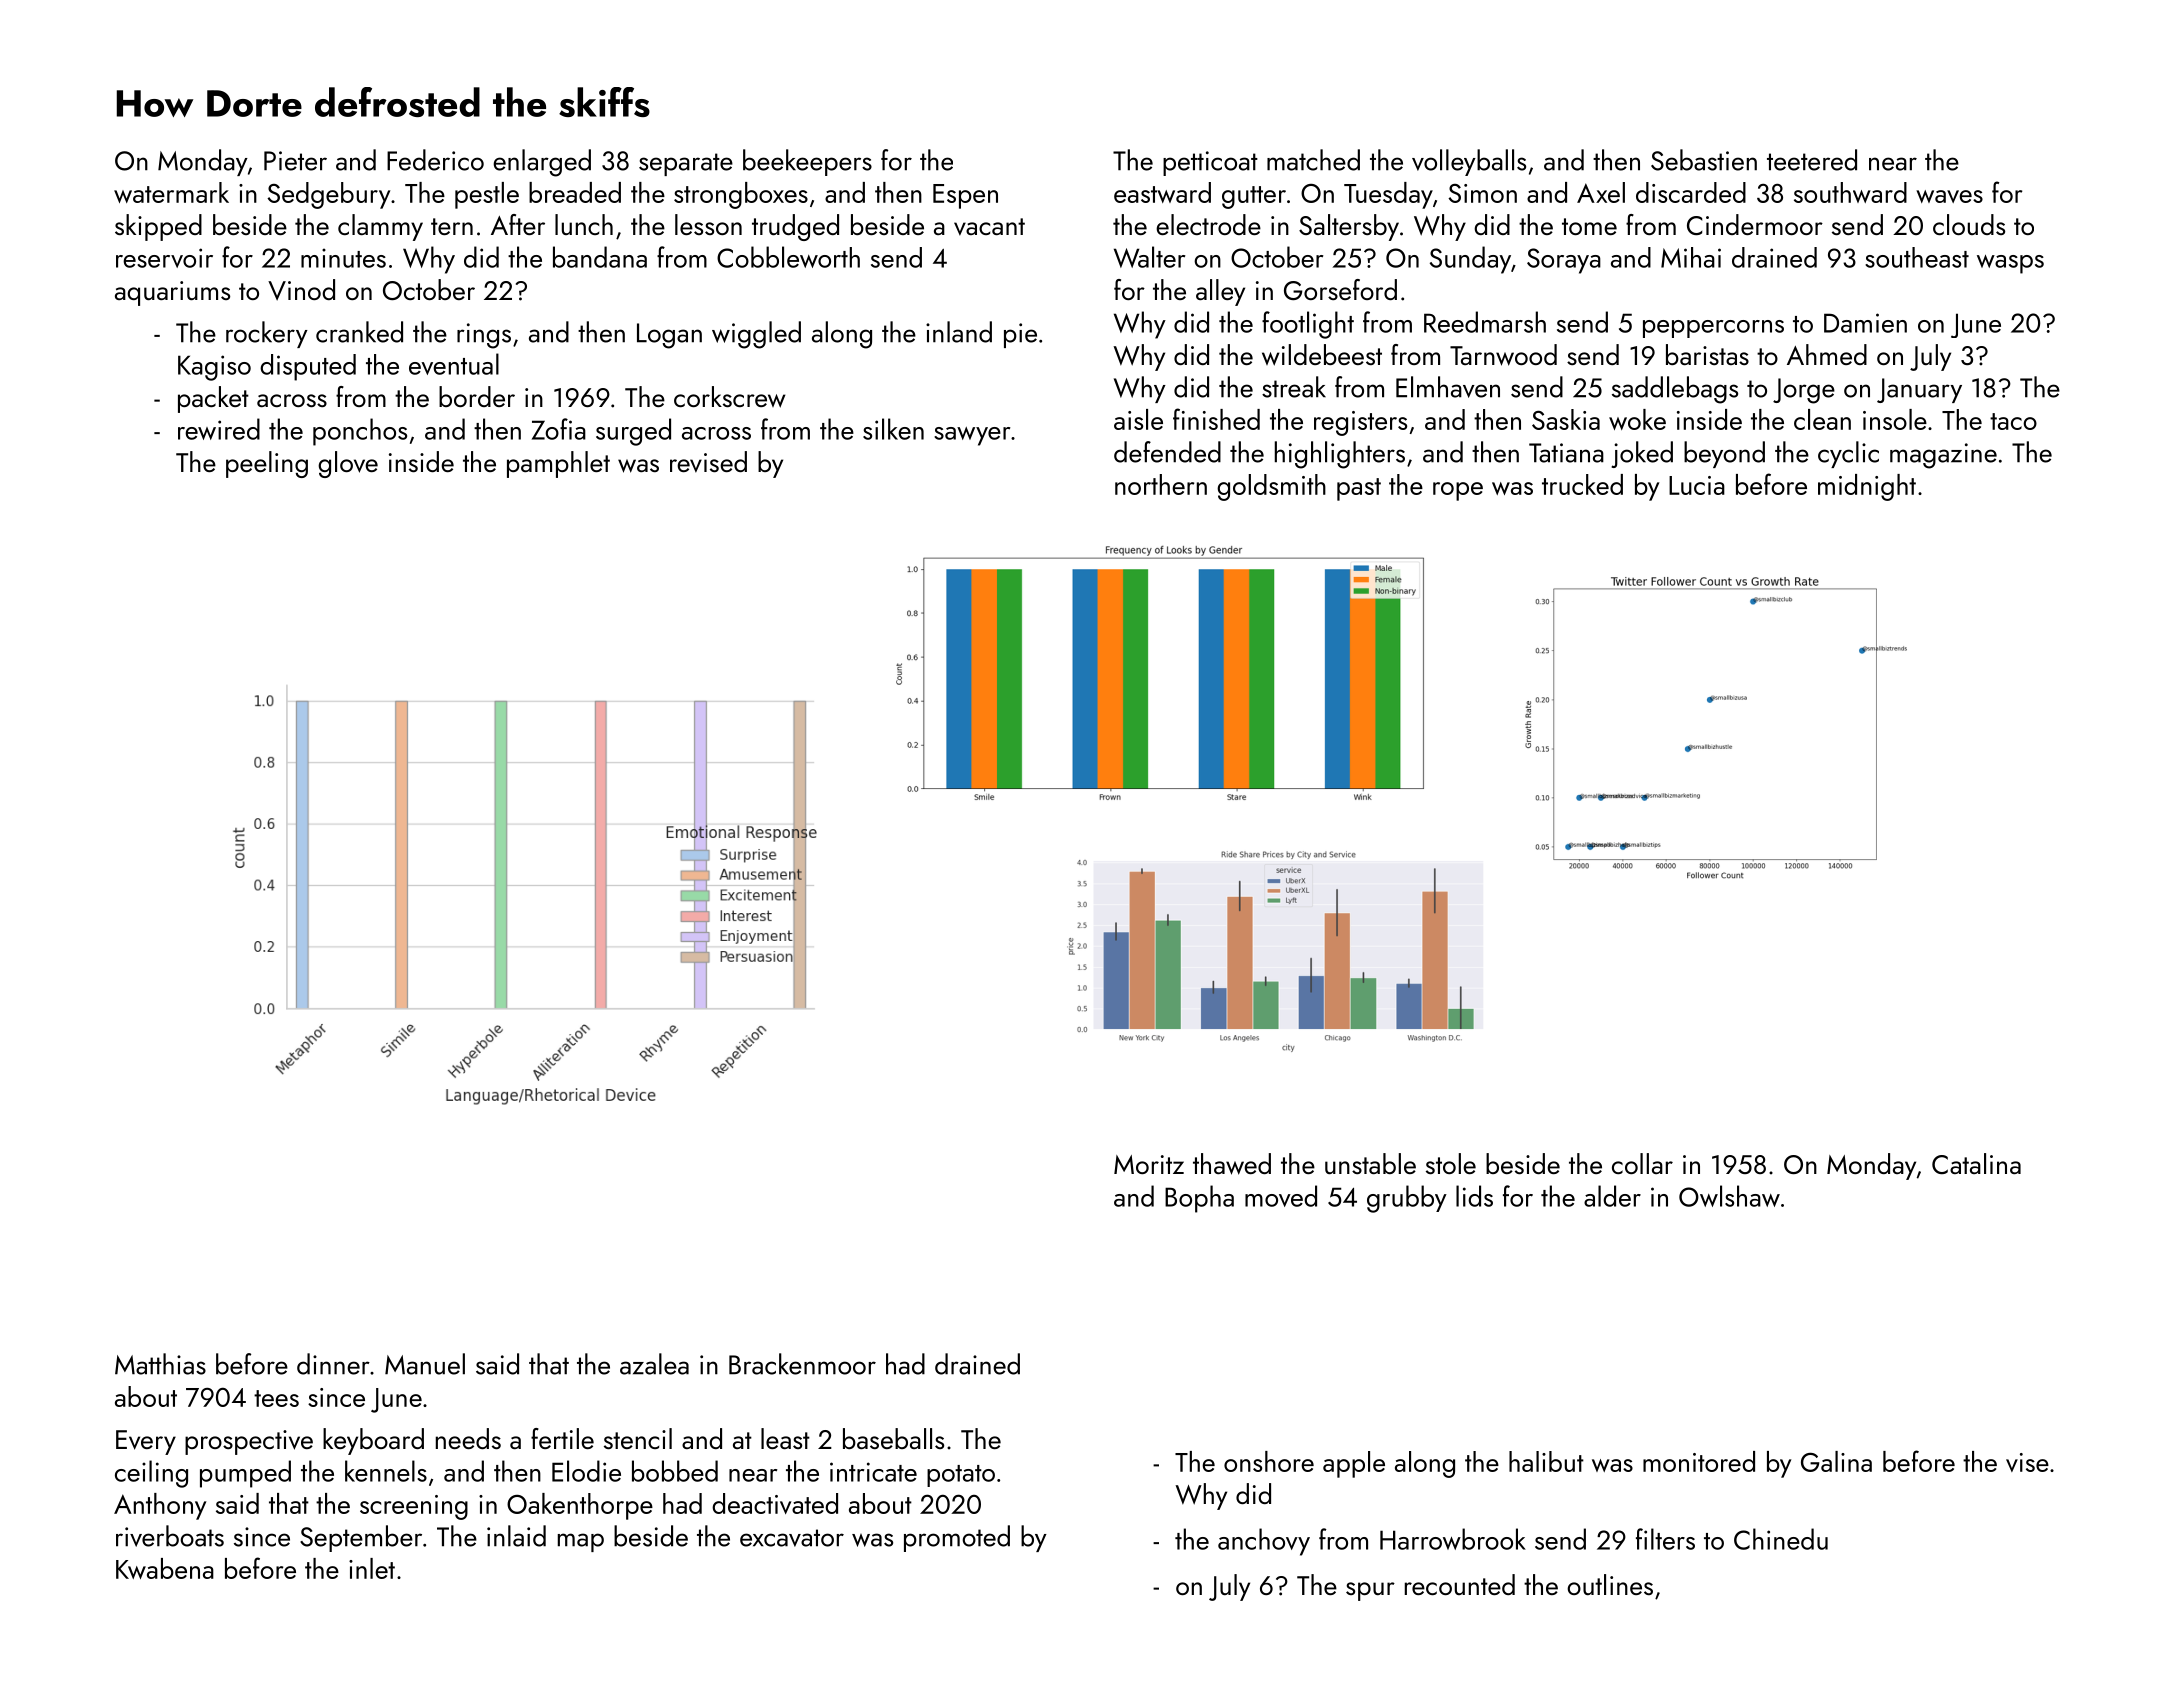  Describe the element at coordinates (807, 162) in the image. I see `beekeepers` at that location.
